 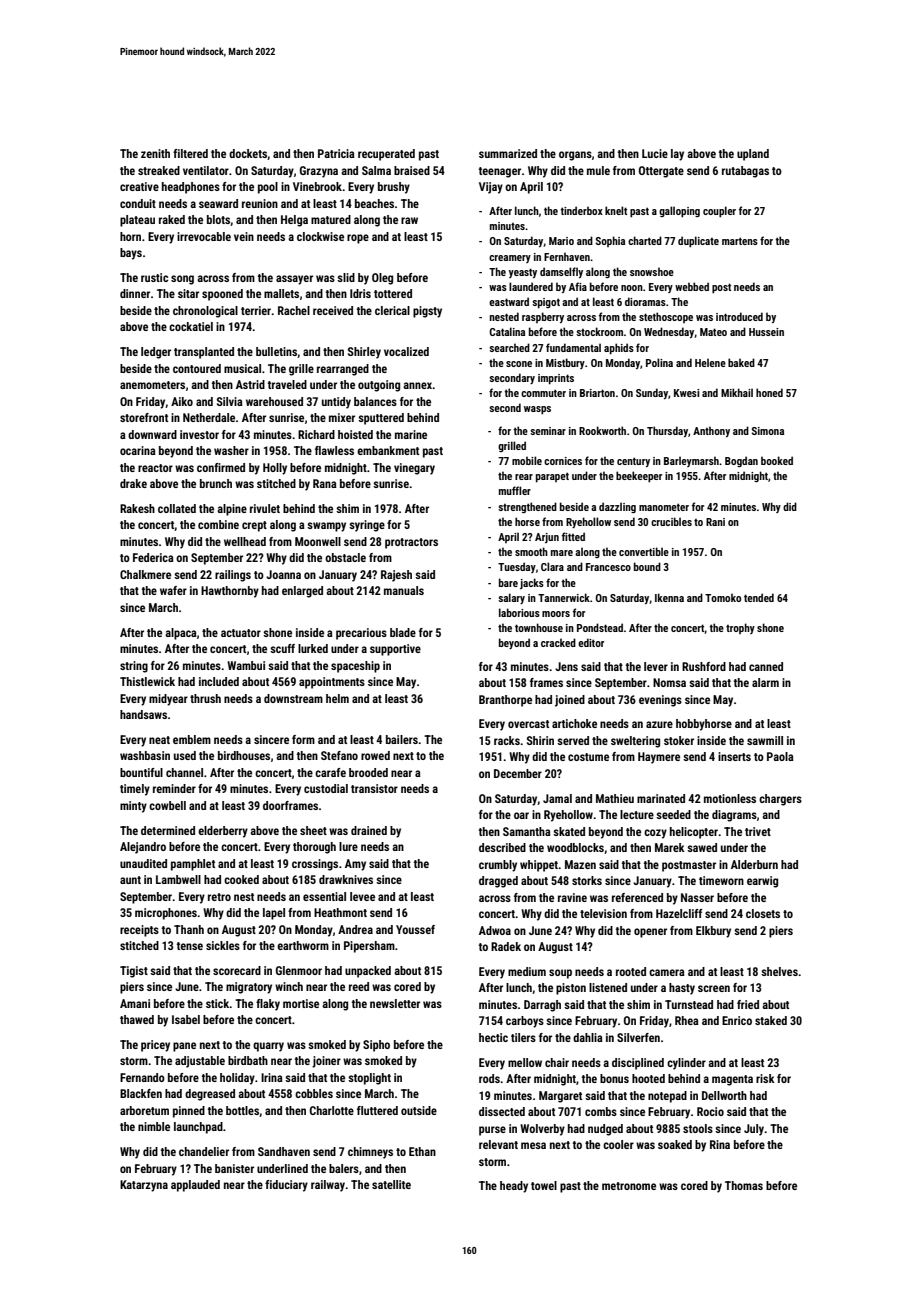 What do you see at coordinates (694, 833) in the screenshot?
I see `helicopter` at bounding box center [694, 833].
